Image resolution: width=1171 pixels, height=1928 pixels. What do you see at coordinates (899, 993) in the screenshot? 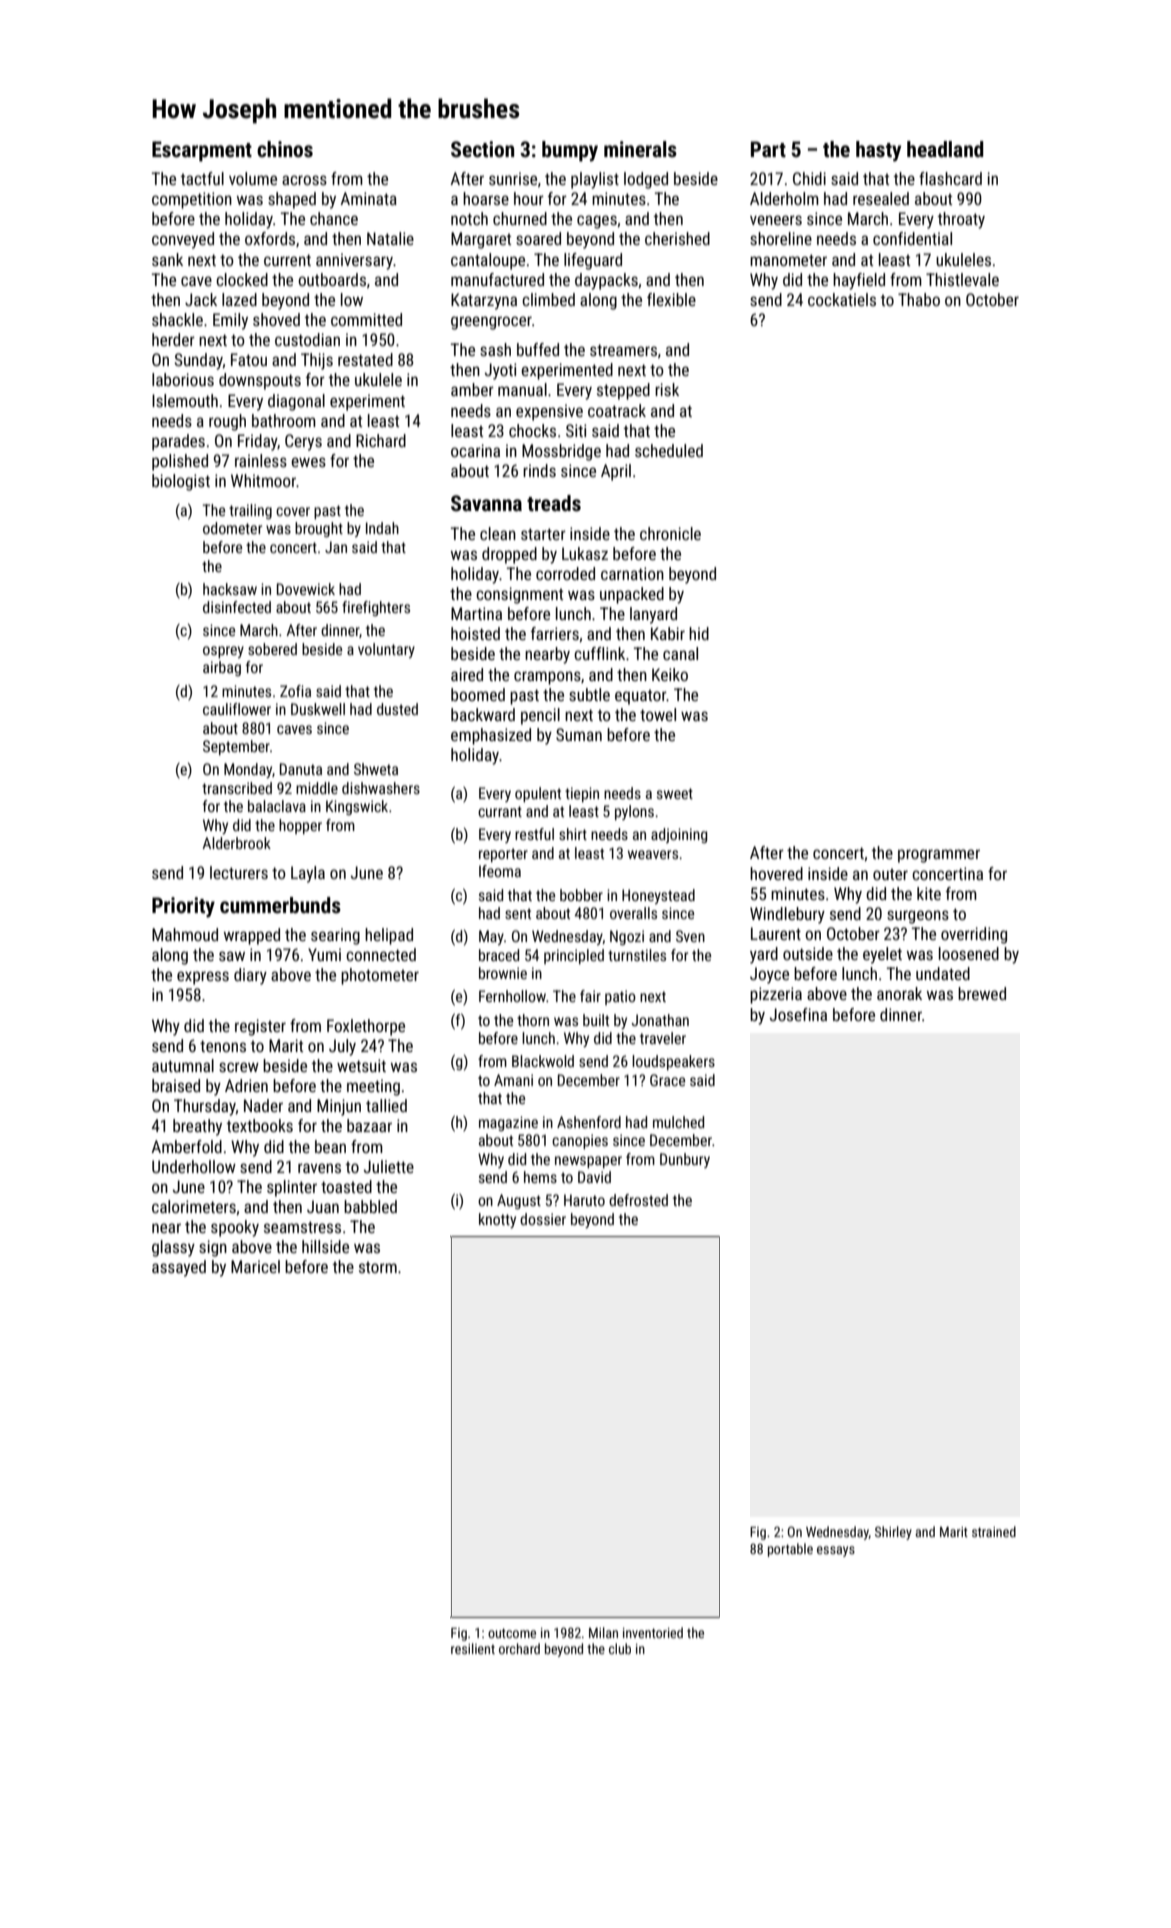
I see `anorak` at bounding box center [899, 993].
